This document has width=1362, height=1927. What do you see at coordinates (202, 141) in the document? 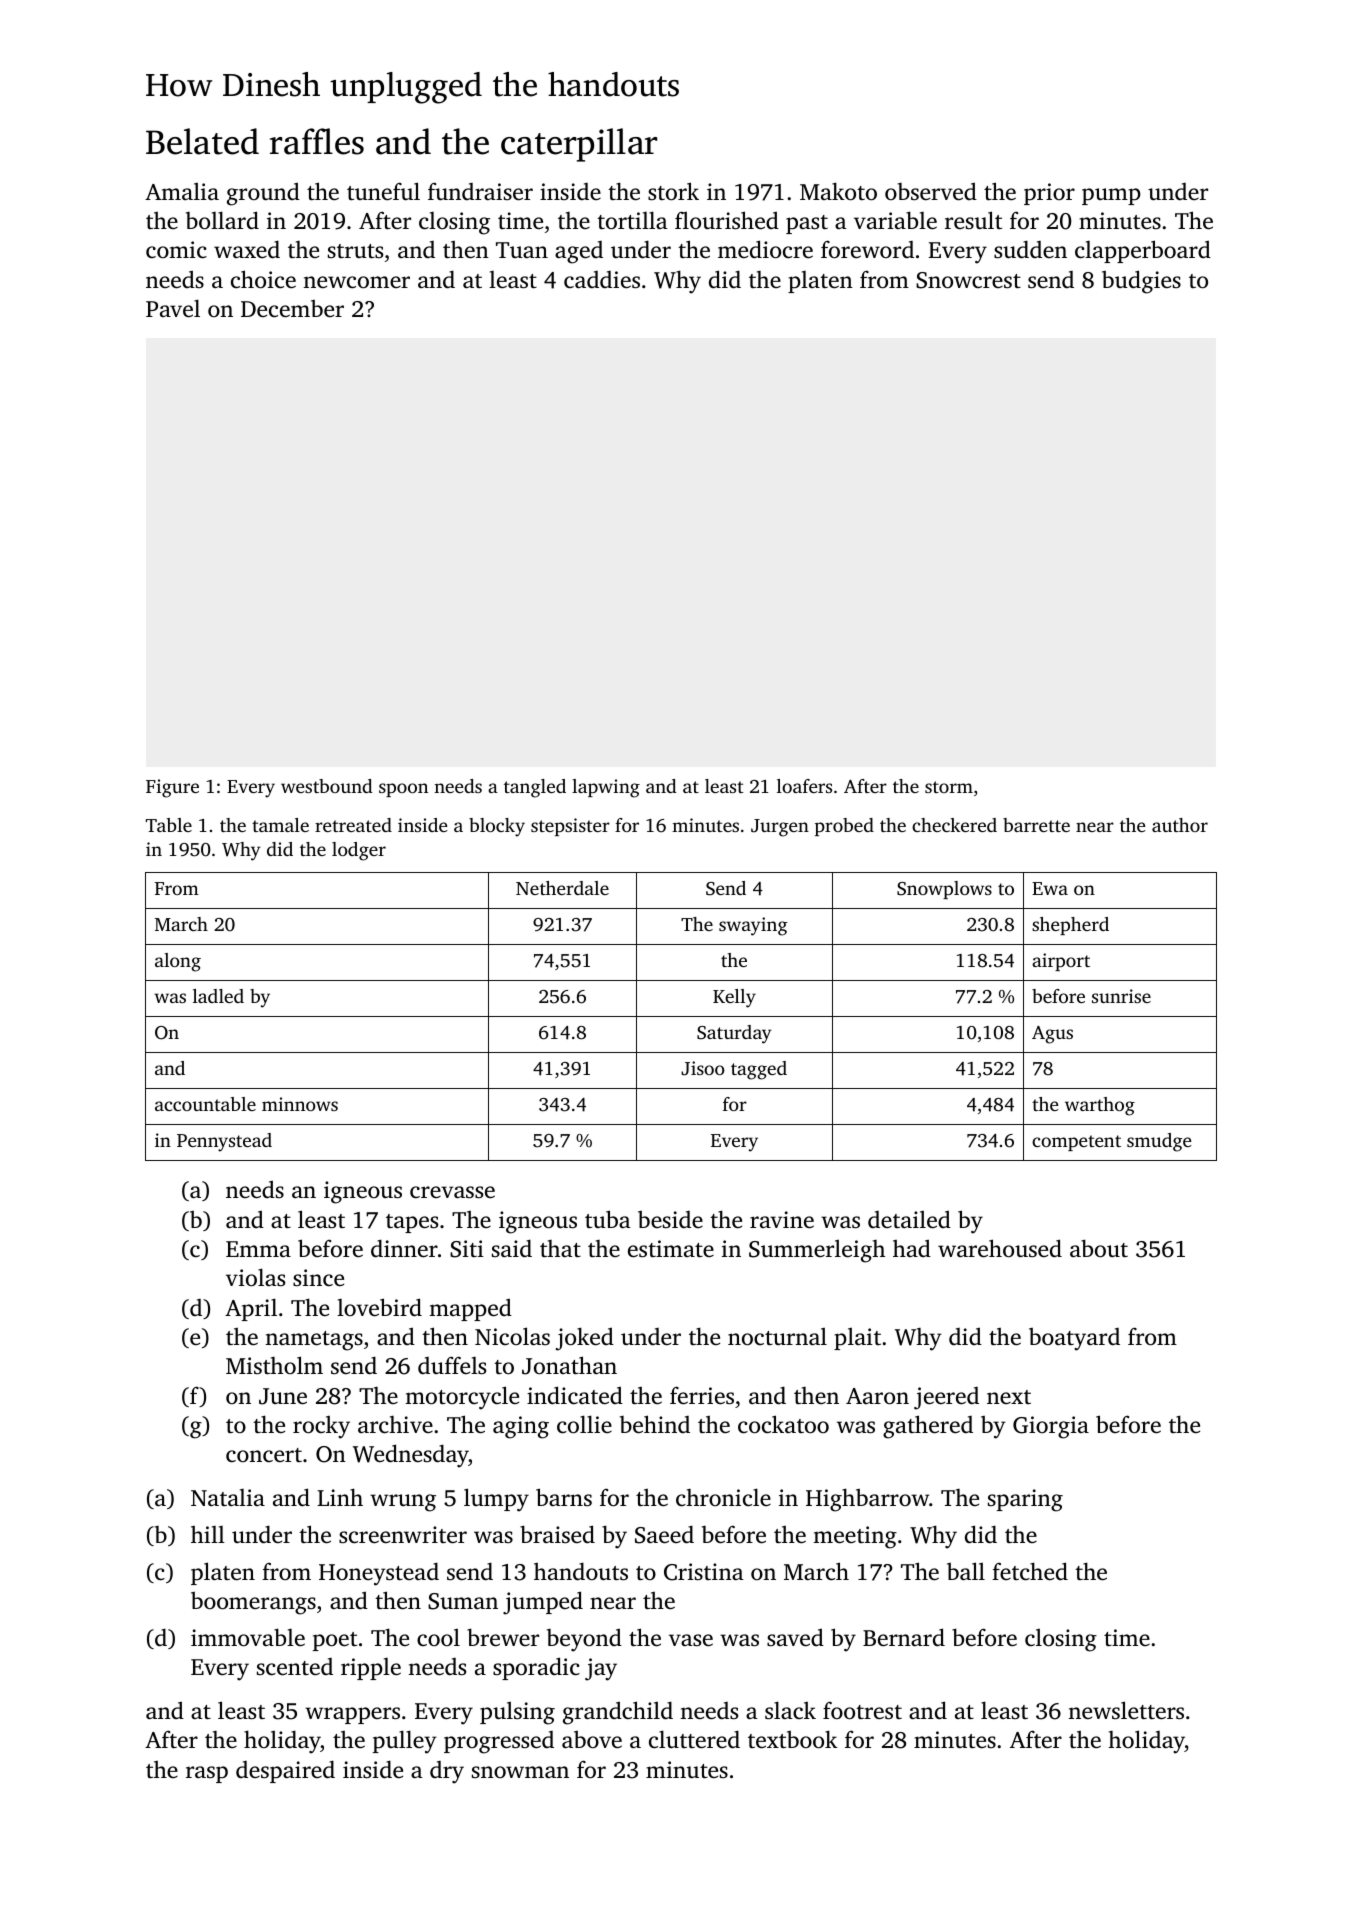
I see `Belated` at bounding box center [202, 141].
